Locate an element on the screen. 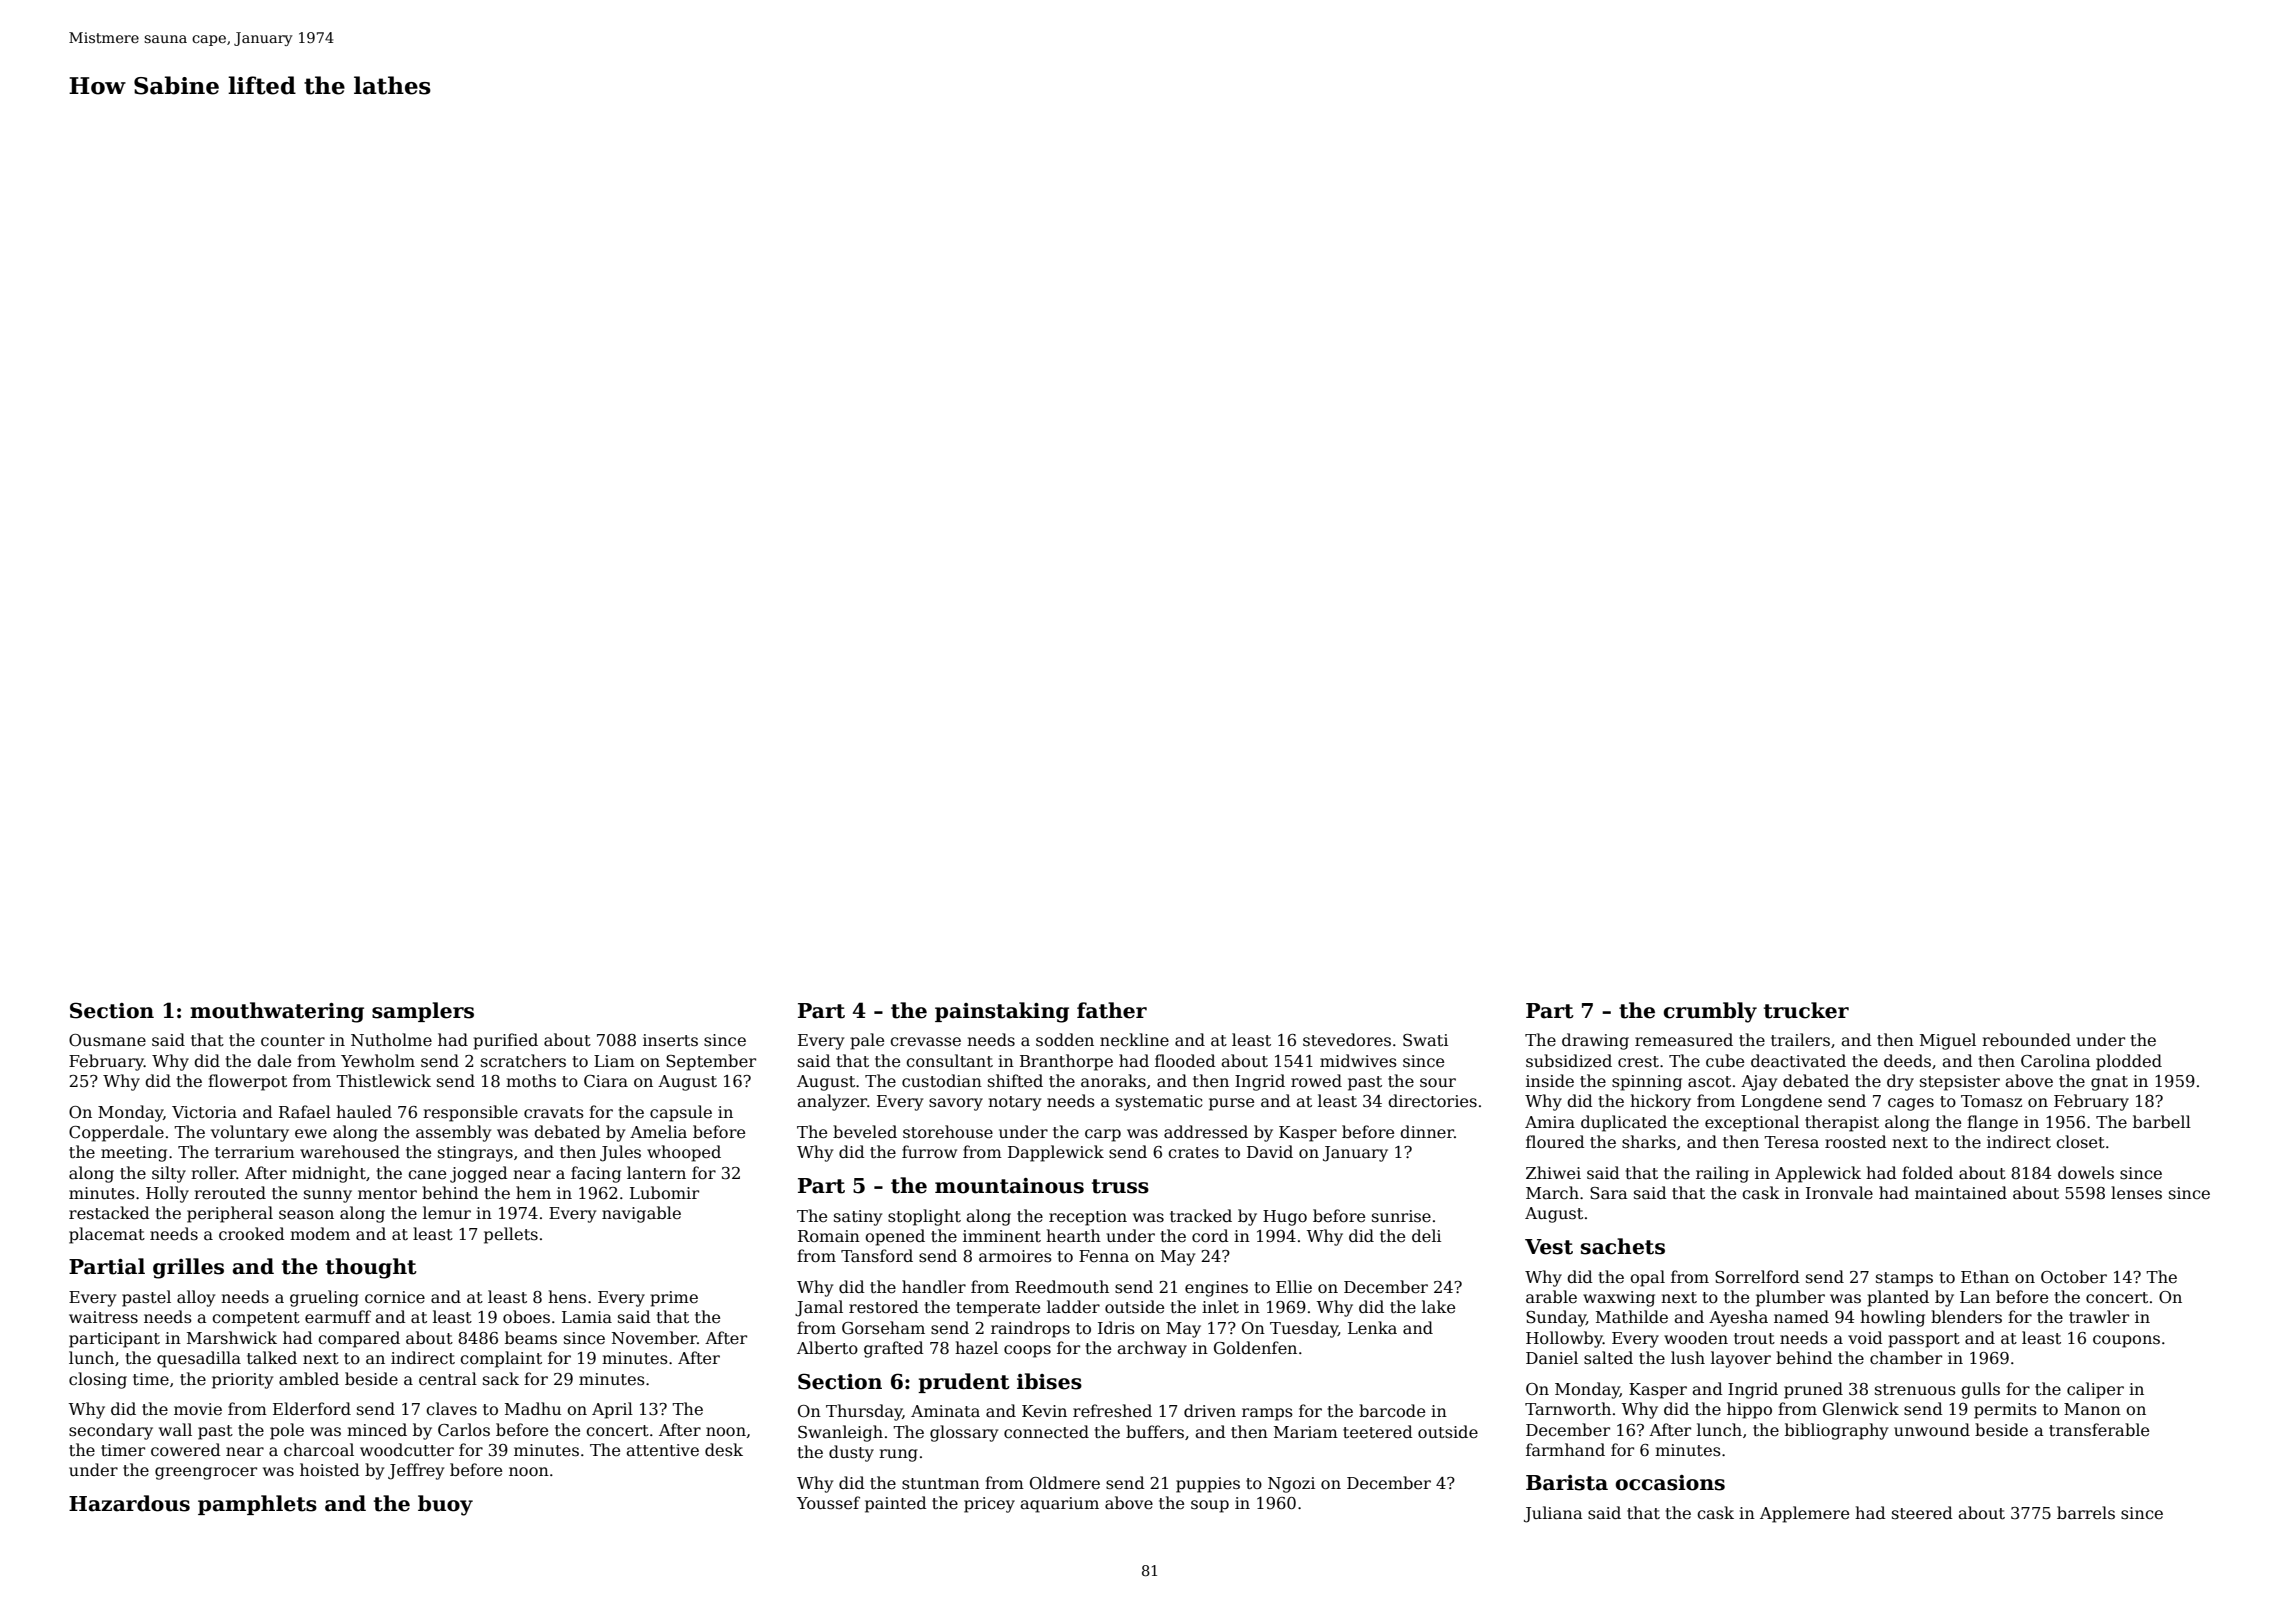 The height and width of the screenshot is (1614, 2282). transferable is located at coordinates (2099, 1430).
